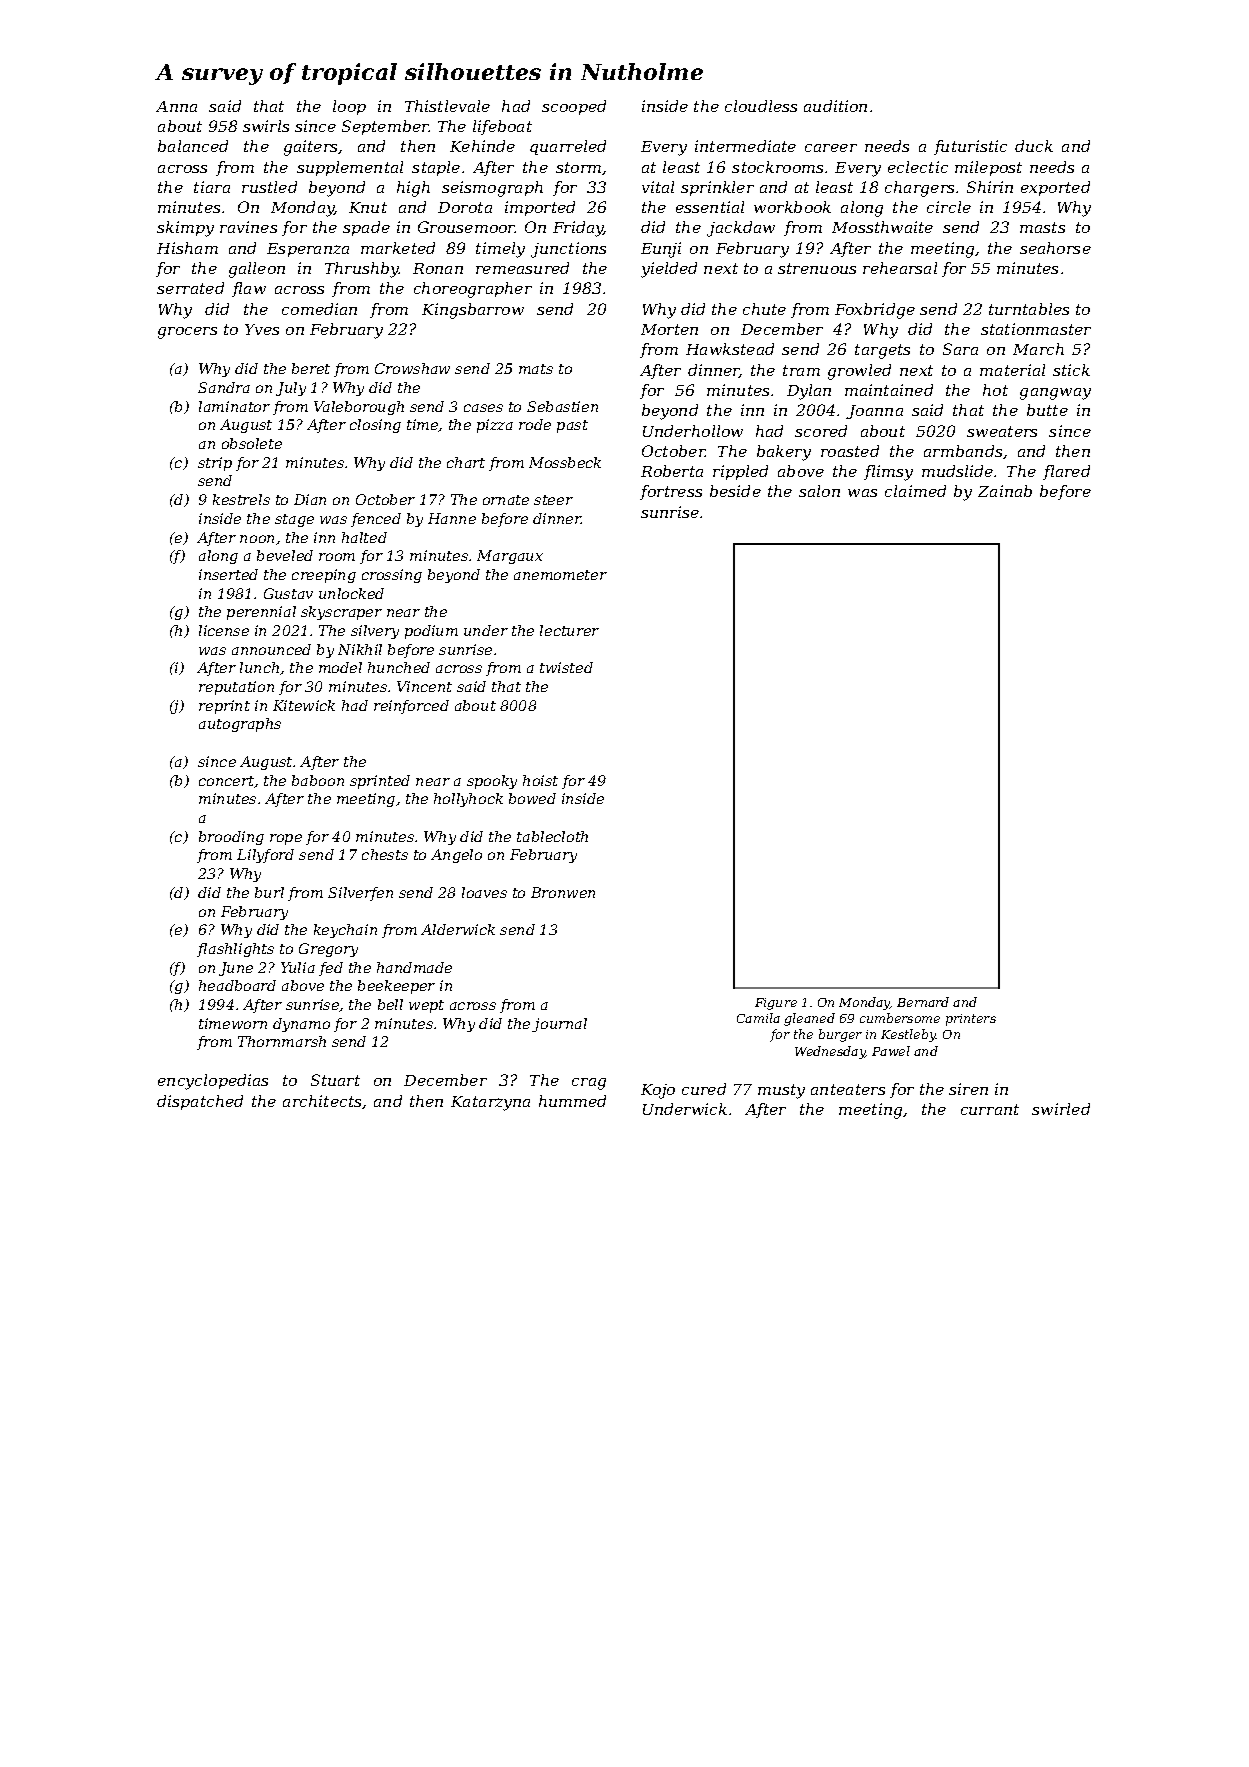 This screenshot has width=1249, height=1767. Describe the element at coordinates (540, 780) in the screenshot. I see `hoist` at that location.
